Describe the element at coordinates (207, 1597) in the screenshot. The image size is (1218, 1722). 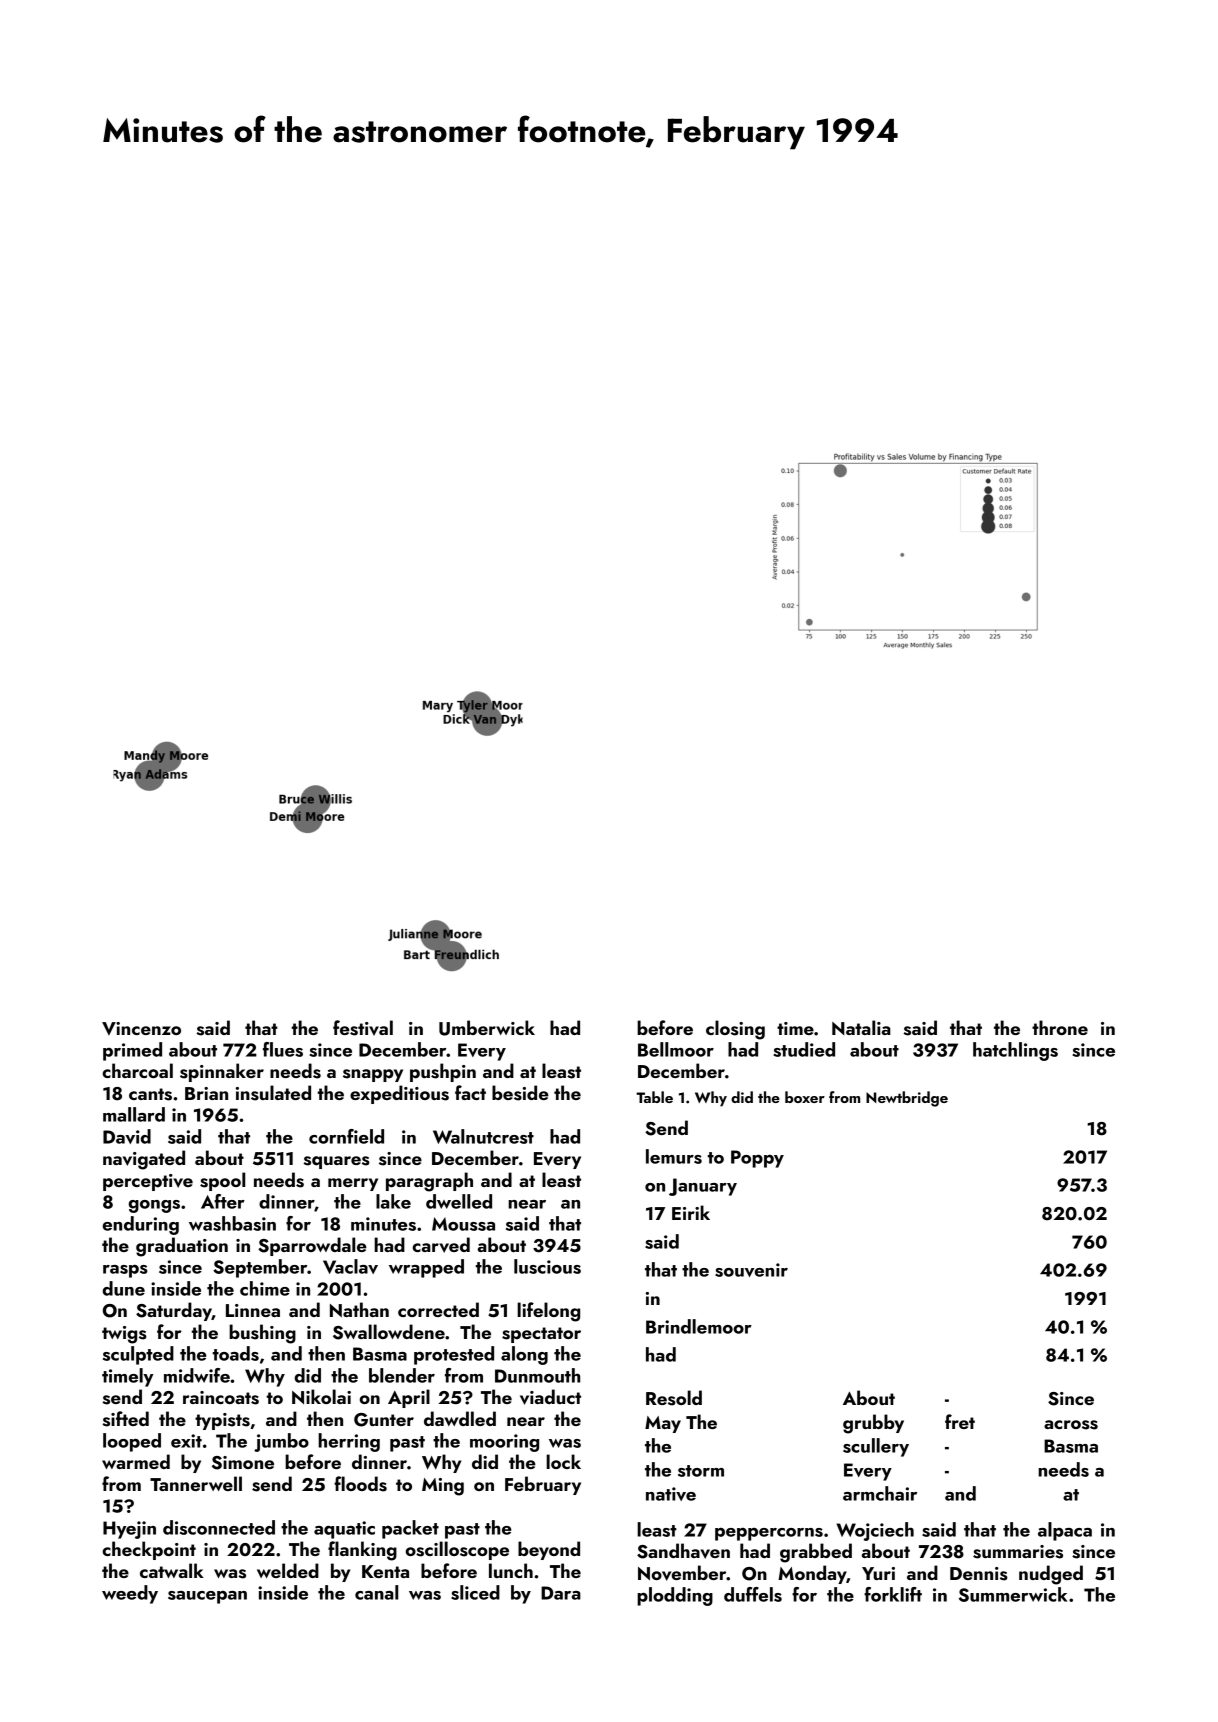
I see `saucepan` at that location.
